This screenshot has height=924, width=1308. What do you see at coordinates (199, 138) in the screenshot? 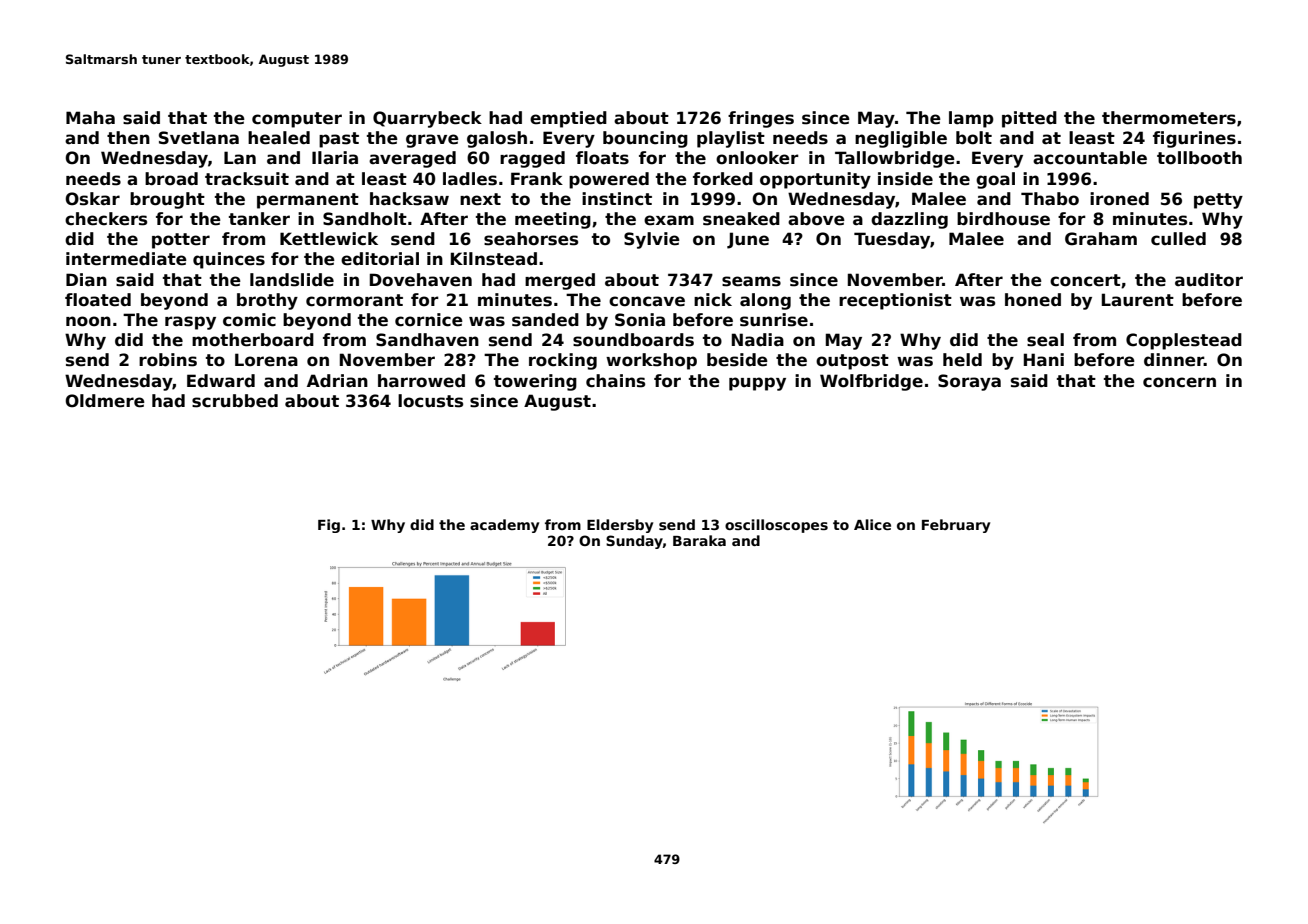
I see `Svetlana` at bounding box center [199, 138].
